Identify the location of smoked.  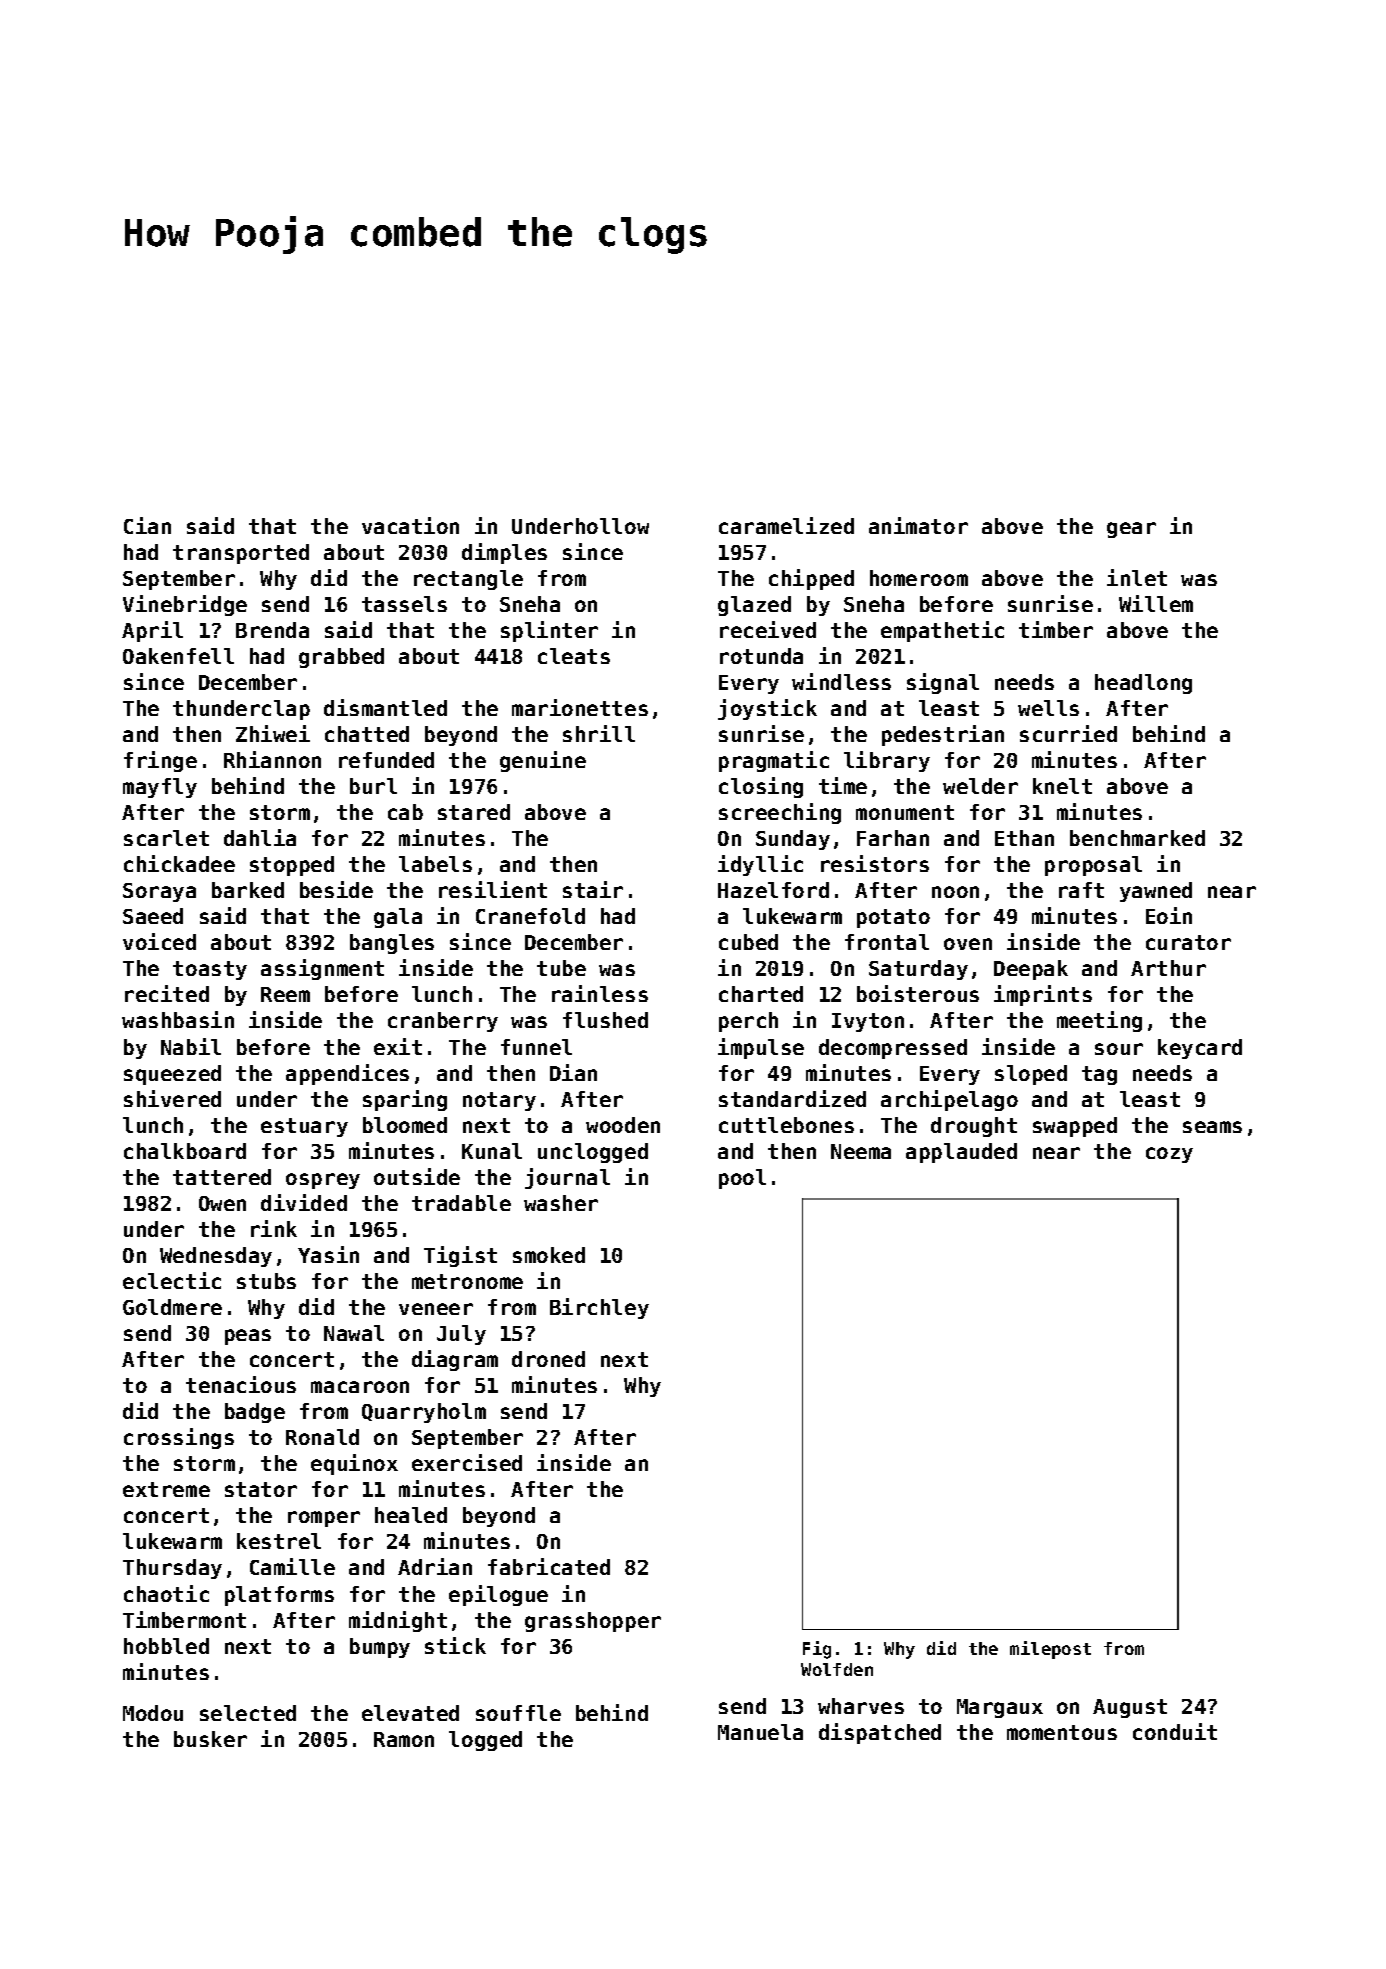
(549, 1255).
